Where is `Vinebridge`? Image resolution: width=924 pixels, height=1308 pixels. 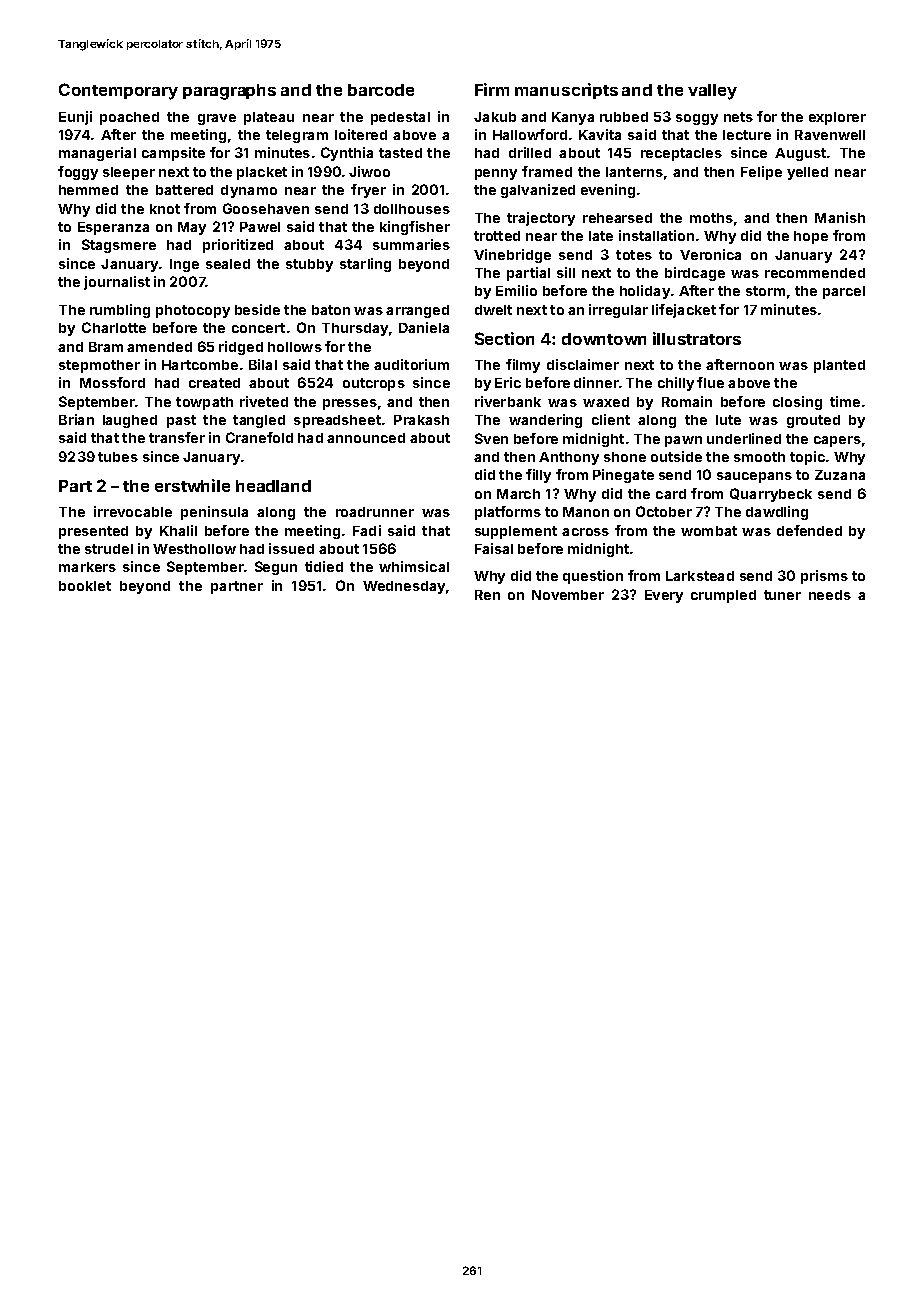
Vinebridge is located at coordinates (512, 256).
